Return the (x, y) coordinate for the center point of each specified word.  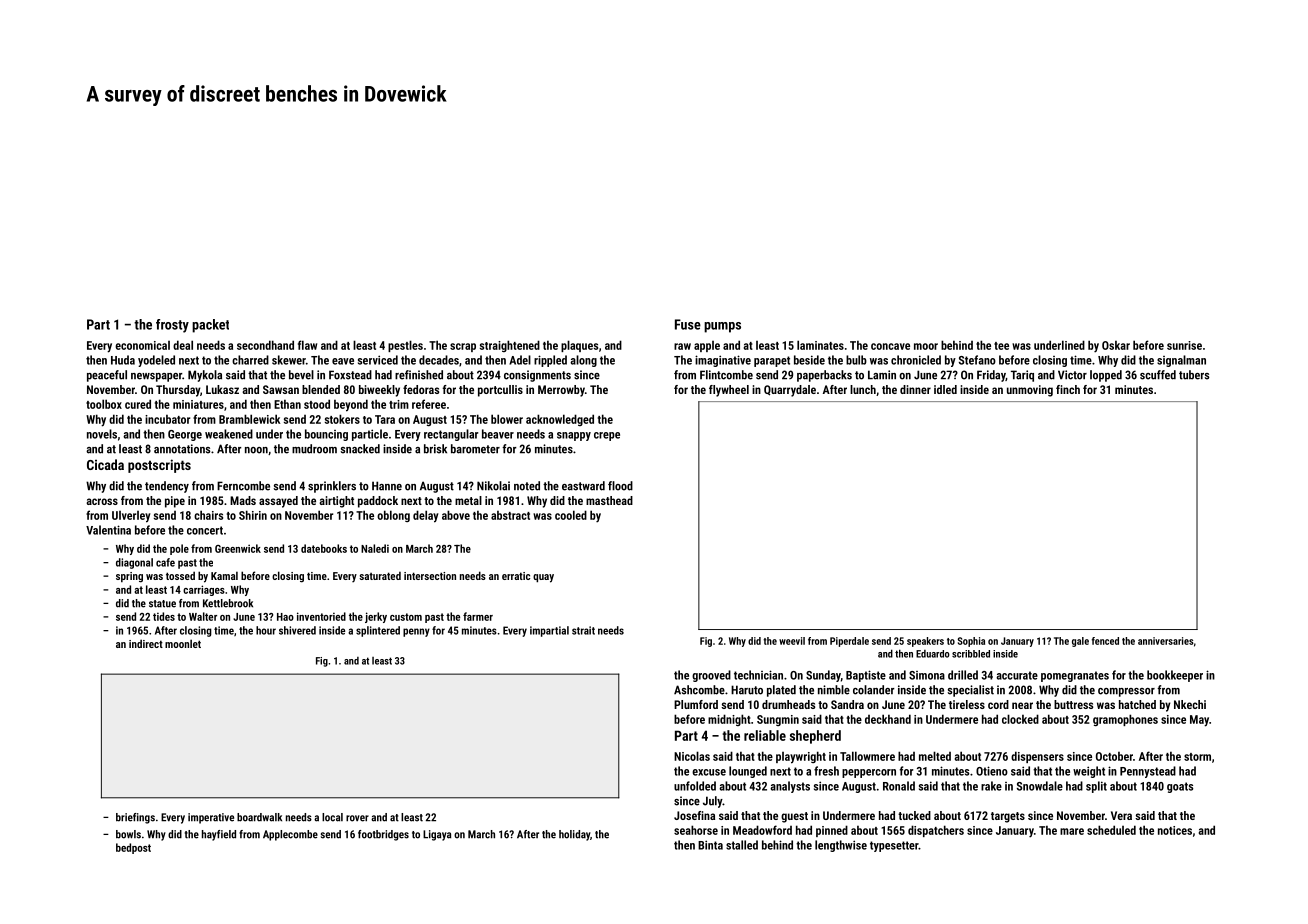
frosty (172, 326)
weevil (792, 641)
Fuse (688, 324)
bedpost (133, 848)
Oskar (1116, 345)
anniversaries (1165, 641)
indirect (146, 643)
